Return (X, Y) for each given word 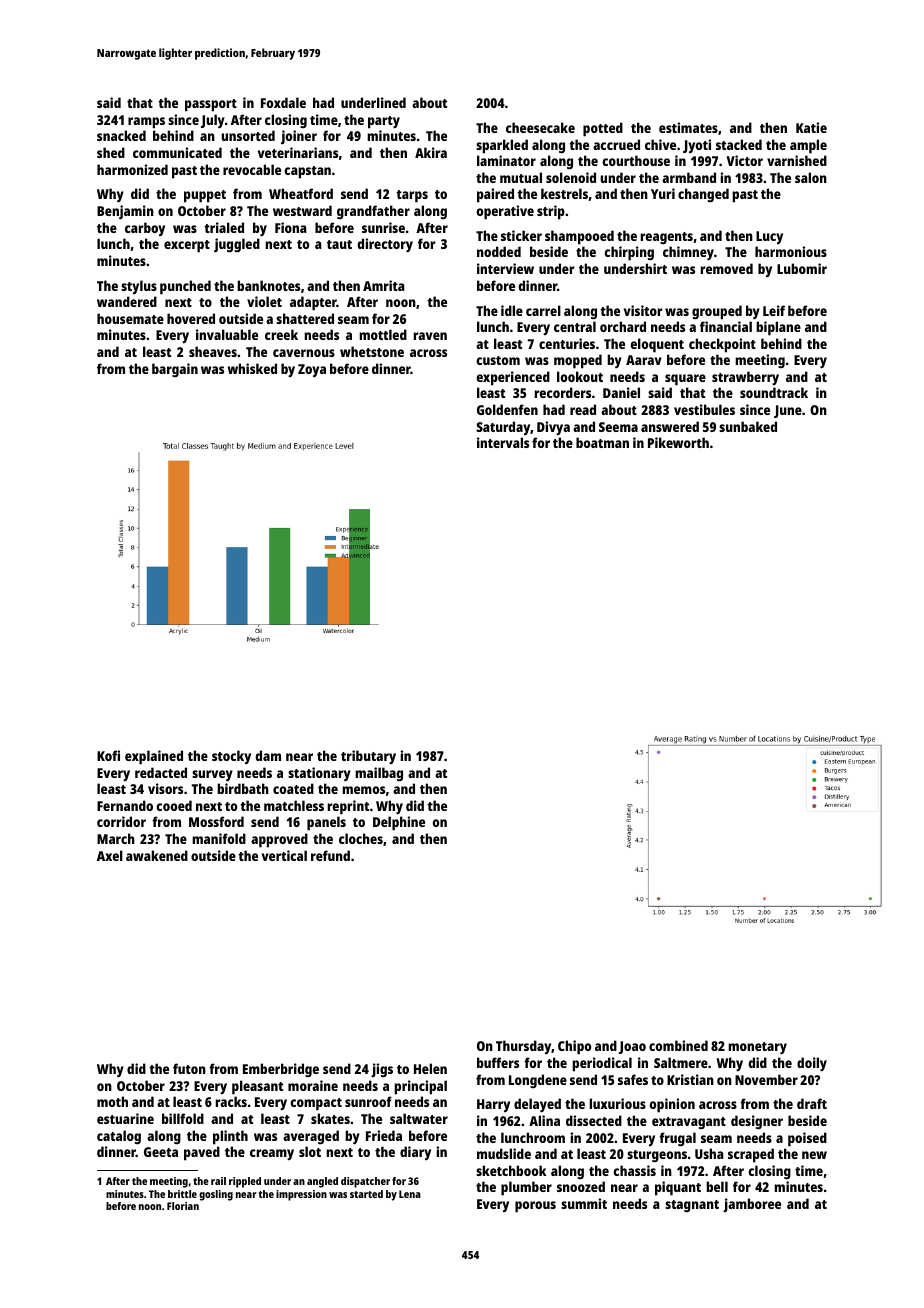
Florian (183, 1206)
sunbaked (748, 426)
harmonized (132, 169)
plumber (526, 1188)
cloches (361, 838)
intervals (503, 442)
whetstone (372, 351)
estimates (688, 127)
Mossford (216, 821)
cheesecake (540, 127)
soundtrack (774, 392)
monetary (757, 1048)
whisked (252, 368)
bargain (175, 370)
